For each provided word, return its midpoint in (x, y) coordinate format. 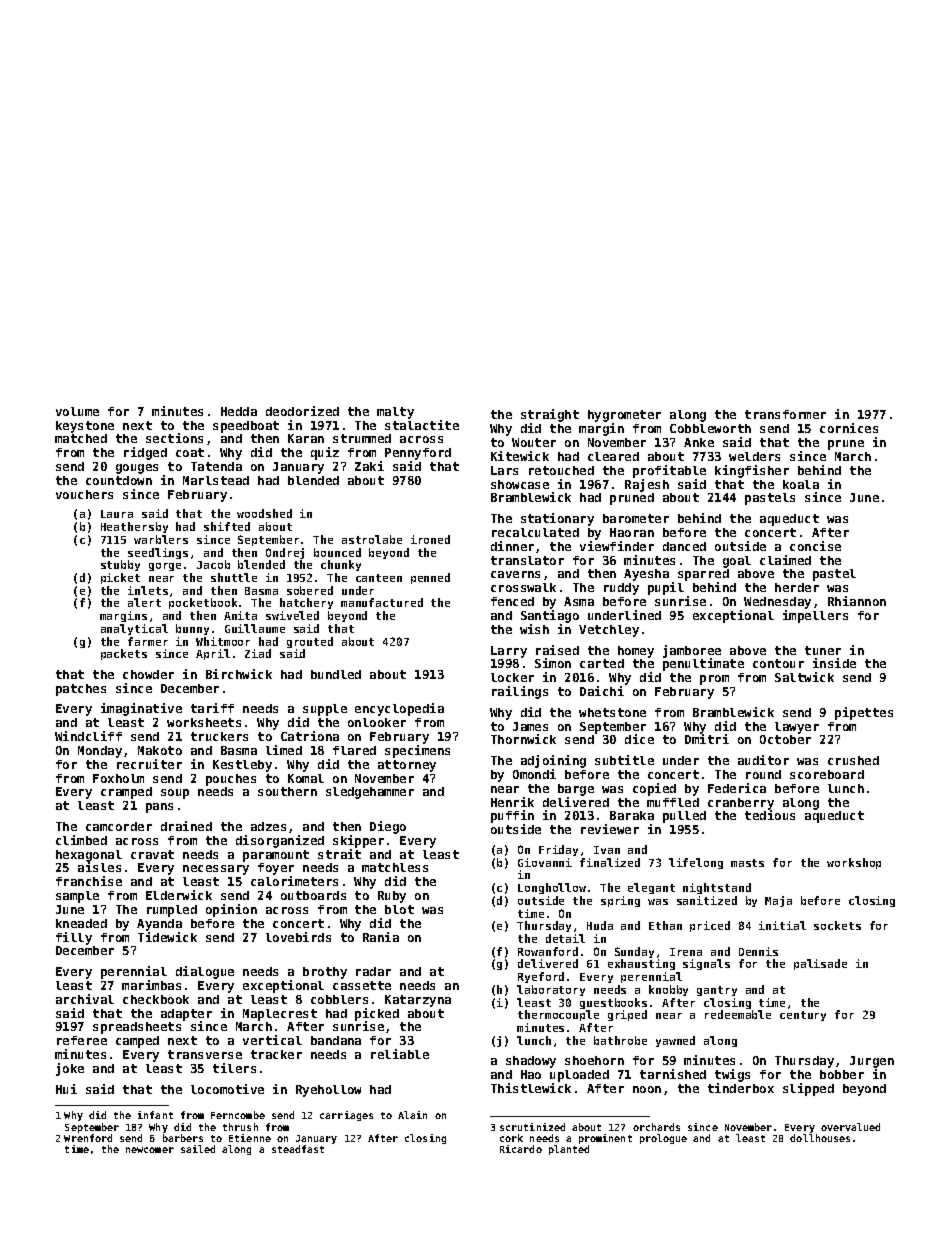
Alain (412, 1115)
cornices (849, 428)
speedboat (246, 427)
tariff (212, 708)
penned (430, 578)
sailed (198, 1149)
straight (550, 415)
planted (569, 1150)
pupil (666, 588)
